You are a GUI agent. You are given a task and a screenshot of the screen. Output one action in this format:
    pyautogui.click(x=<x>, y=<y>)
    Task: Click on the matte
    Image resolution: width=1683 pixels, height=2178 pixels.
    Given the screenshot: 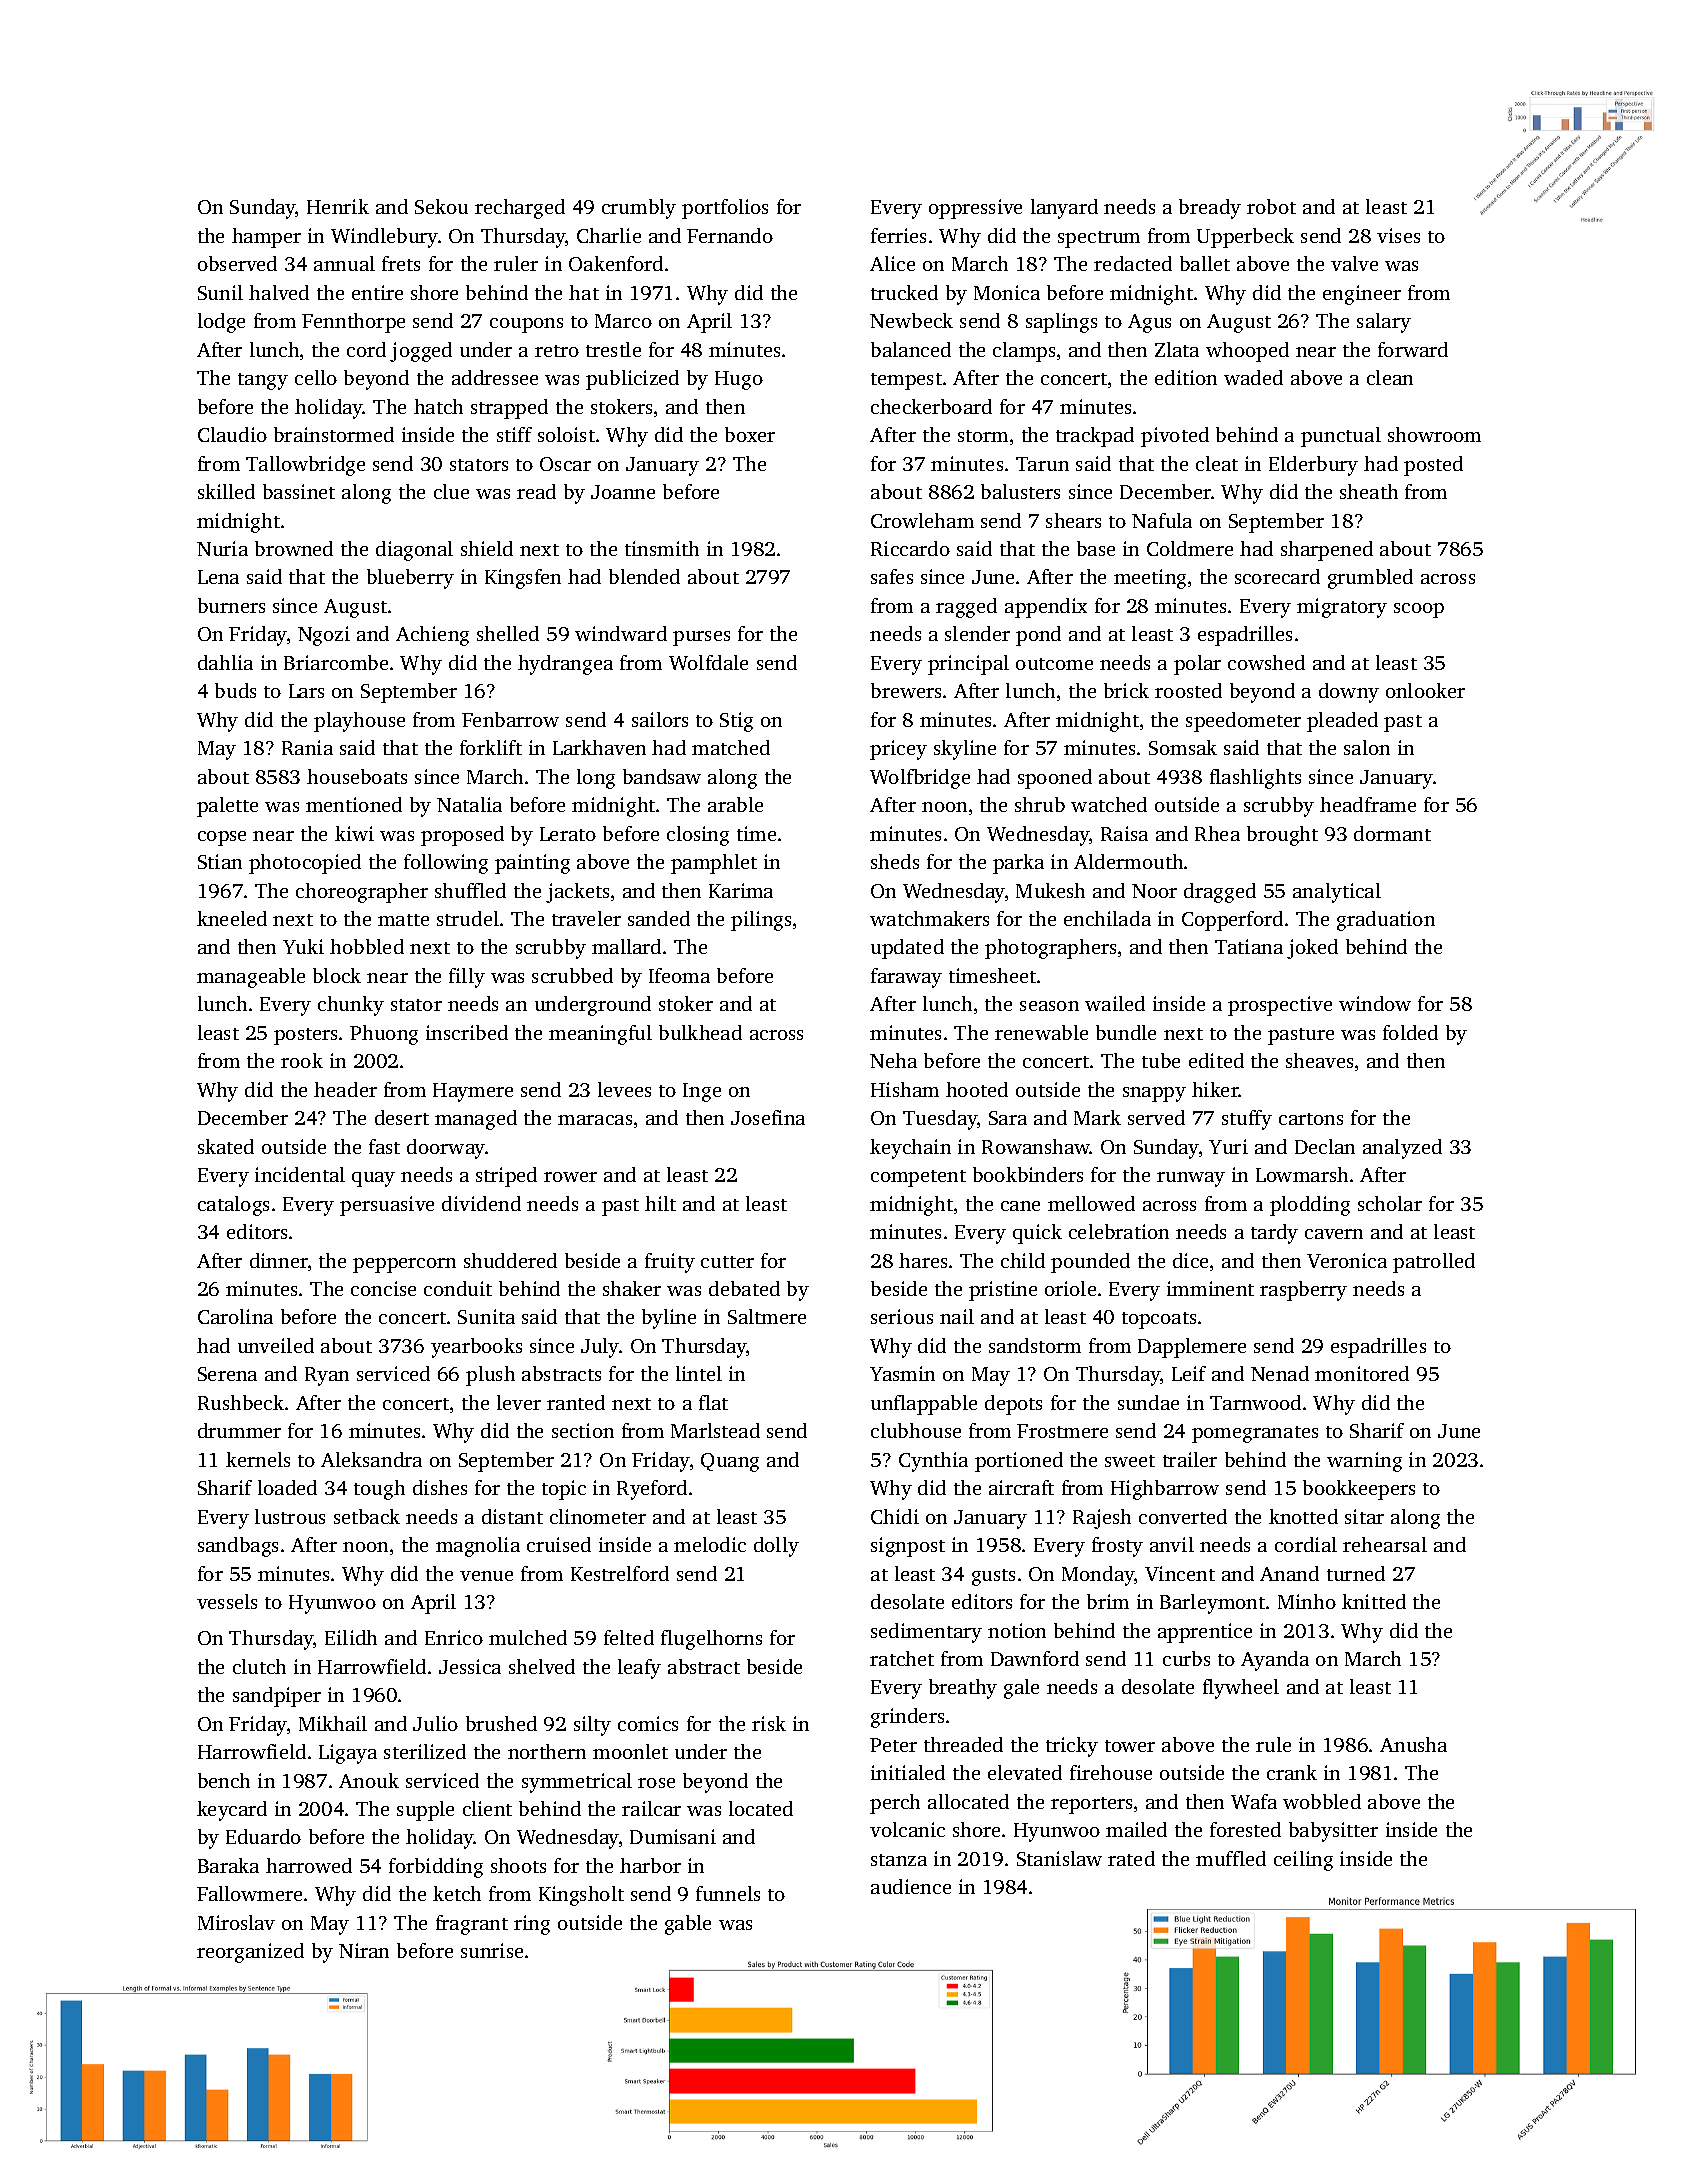 What is the action you would take?
    pyautogui.click(x=403, y=920)
